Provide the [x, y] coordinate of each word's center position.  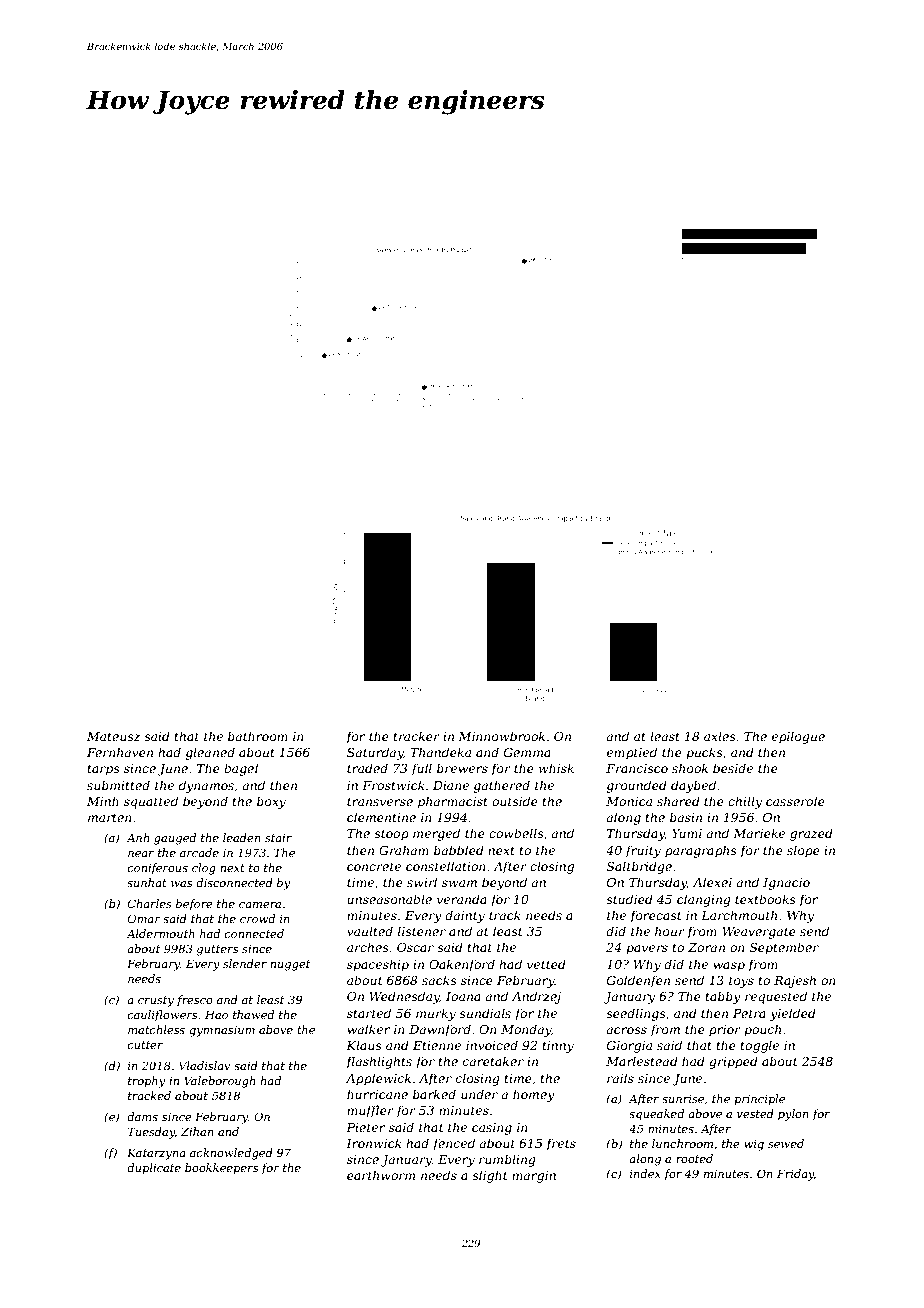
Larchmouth [739, 915]
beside [733, 768]
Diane [451, 785]
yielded [793, 1014]
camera [260, 905]
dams [142, 1116]
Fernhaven [120, 752]
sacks [439, 980]
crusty [156, 1001]
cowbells [516, 833]
